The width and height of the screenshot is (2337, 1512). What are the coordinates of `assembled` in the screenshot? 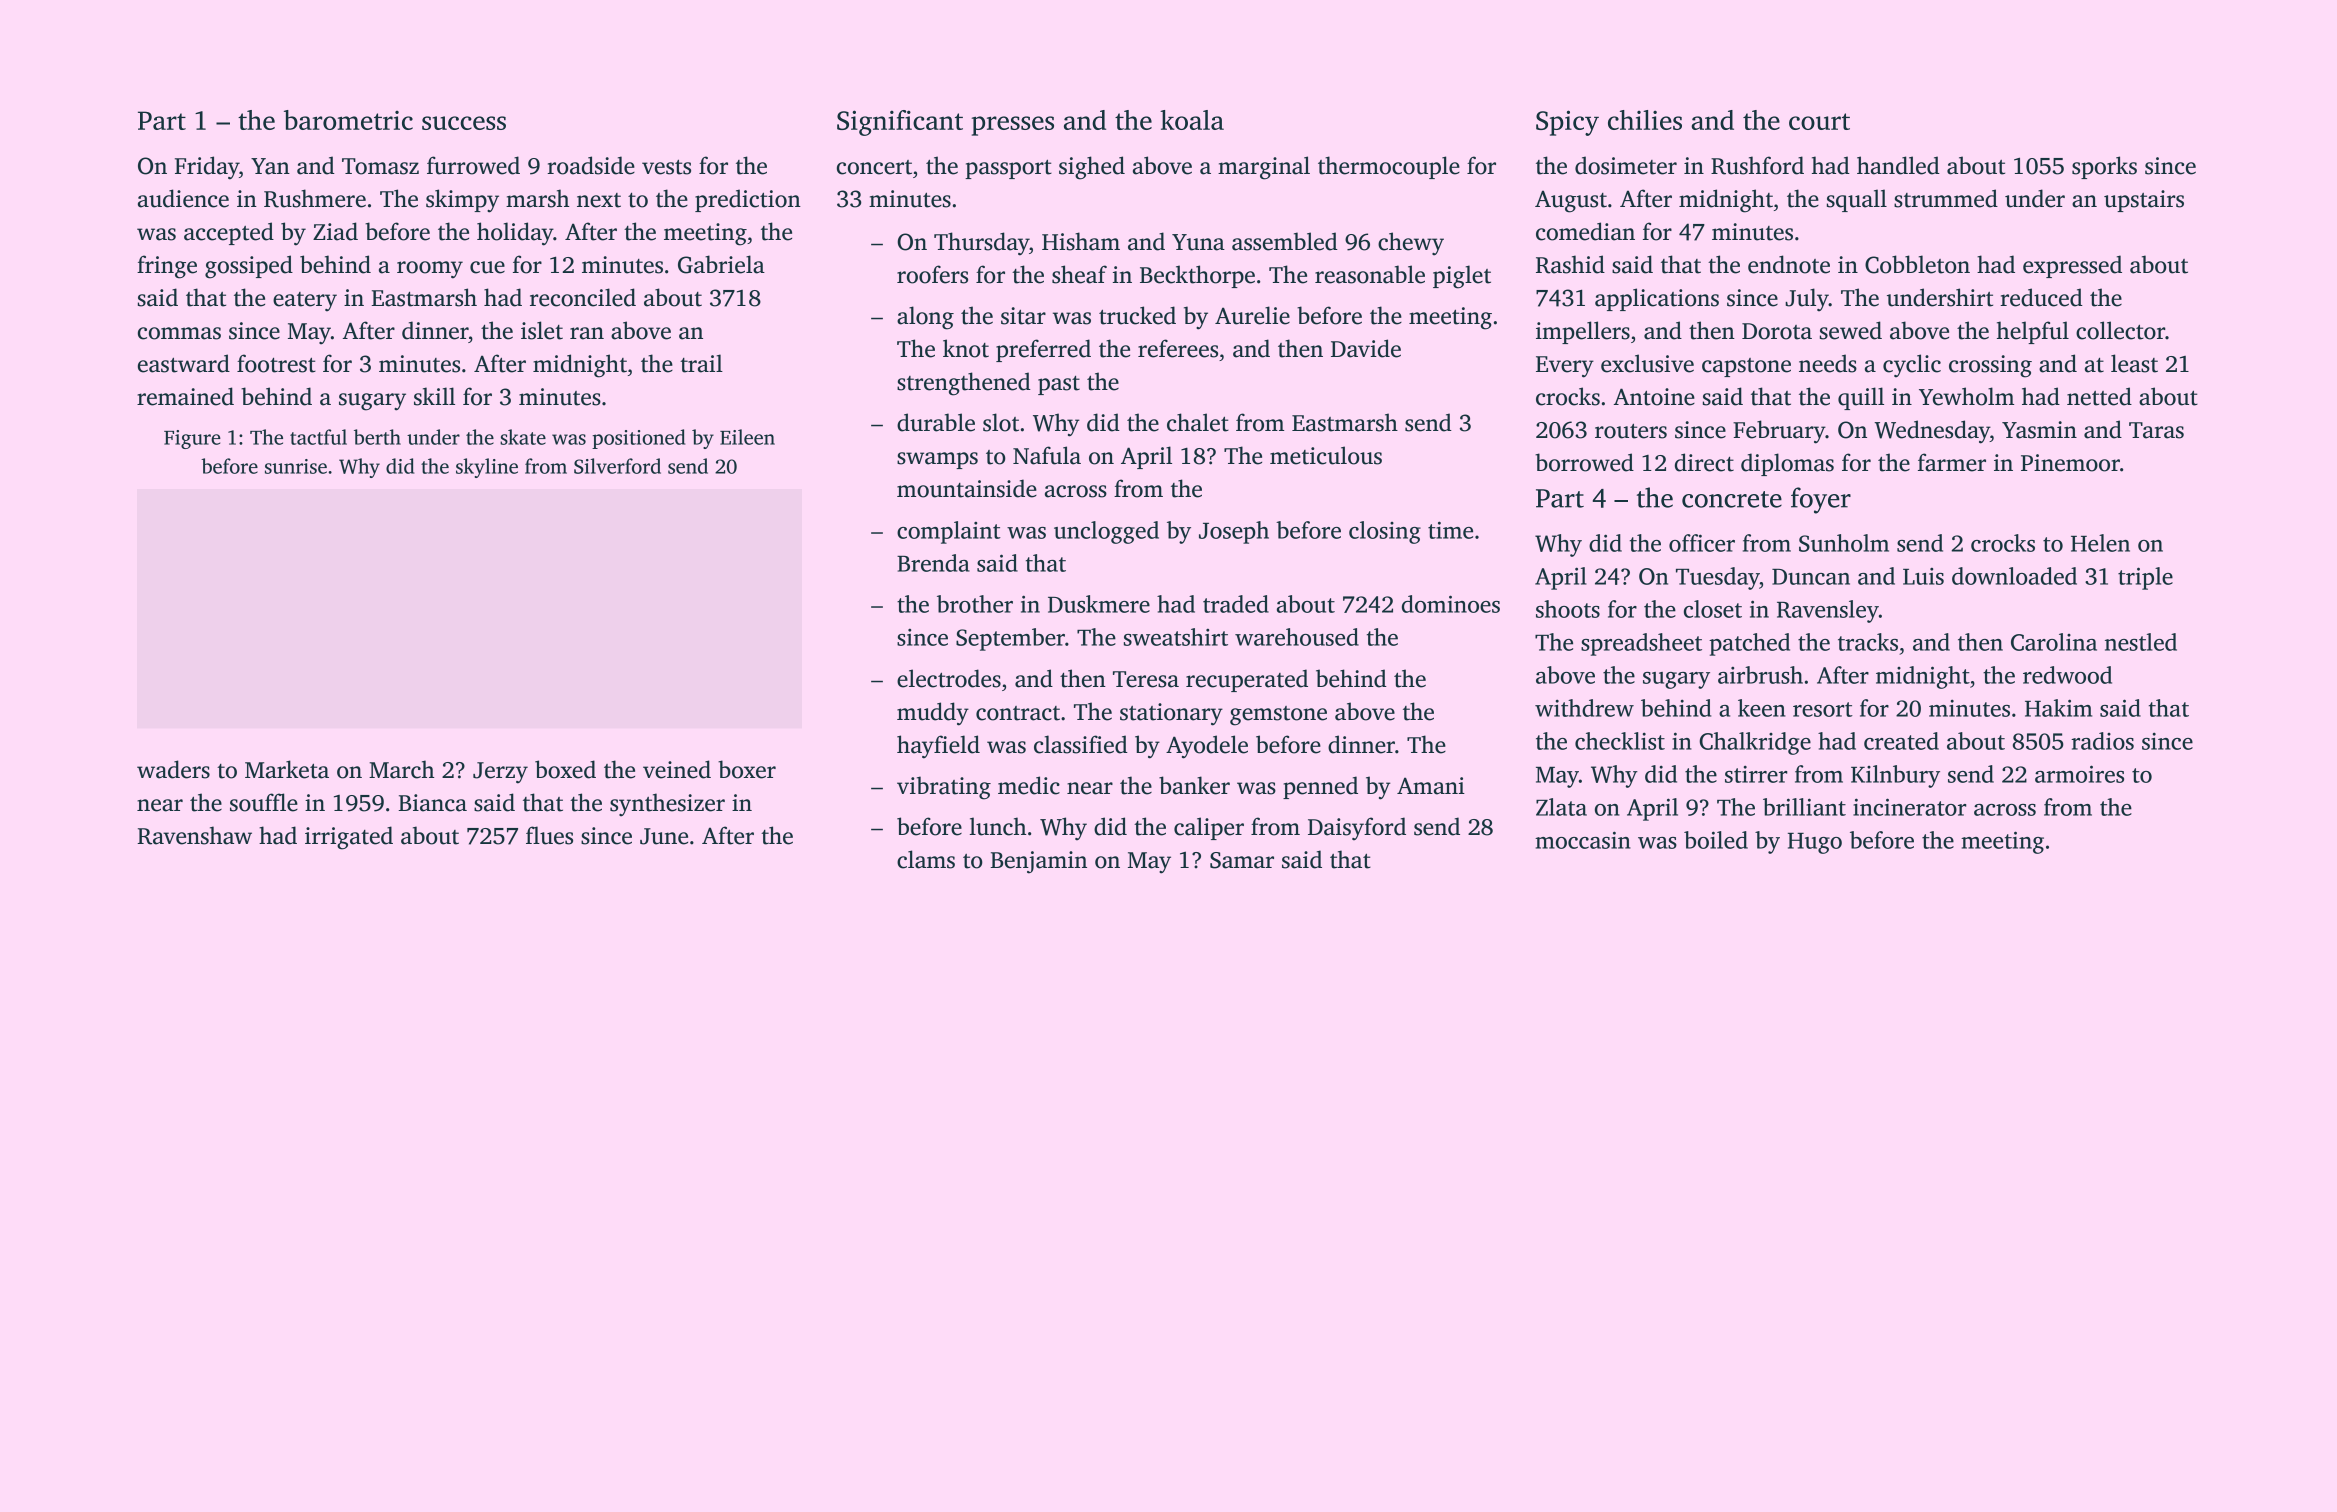 It's located at (1285, 241).
